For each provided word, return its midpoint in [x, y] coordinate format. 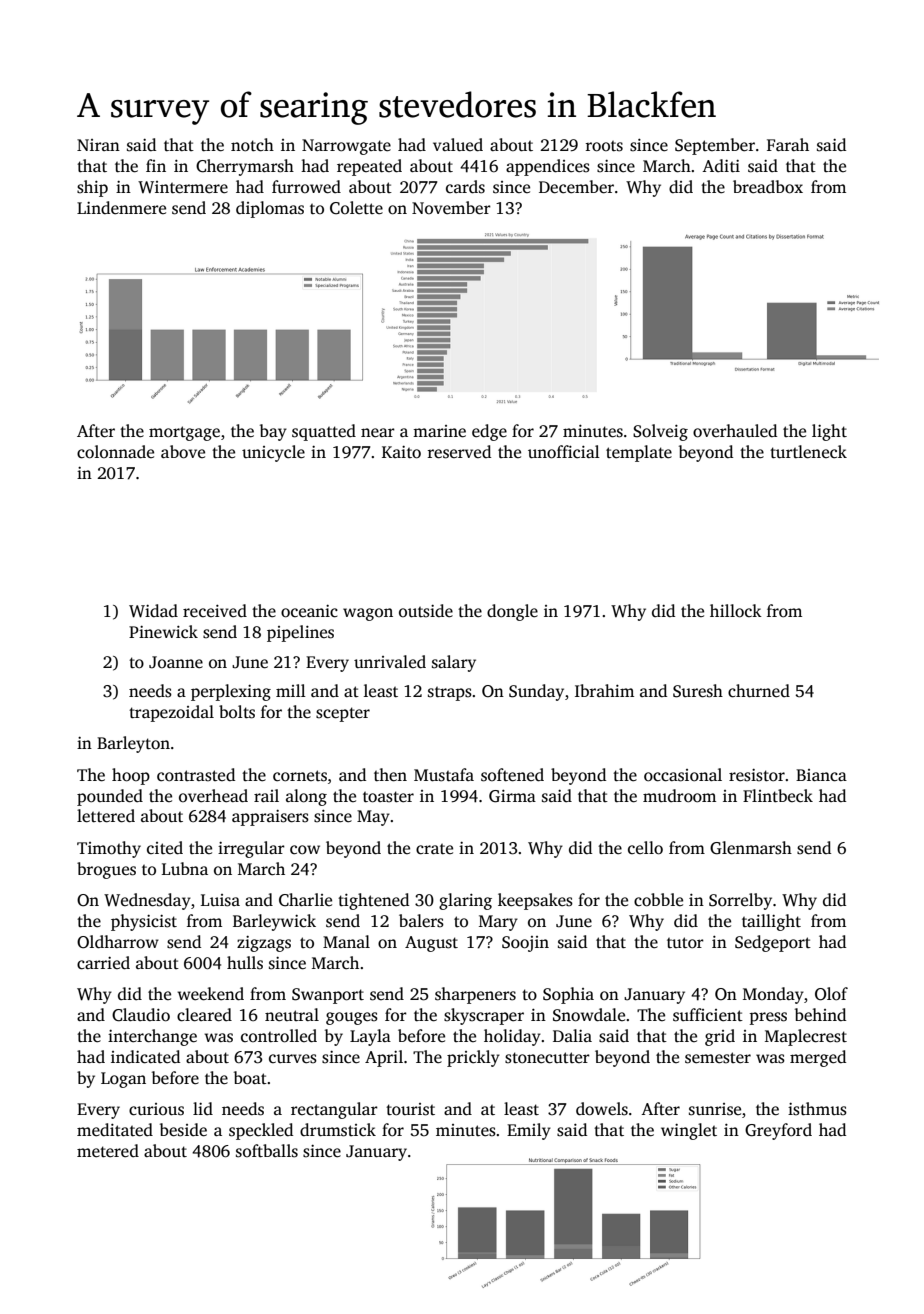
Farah [788, 144]
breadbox [768, 187]
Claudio [141, 1015]
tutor [685, 943]
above [183, 452]
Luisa [220, 900]
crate [434, 849]
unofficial [564, 452]
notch [252, 145]
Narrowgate [346, 147]
